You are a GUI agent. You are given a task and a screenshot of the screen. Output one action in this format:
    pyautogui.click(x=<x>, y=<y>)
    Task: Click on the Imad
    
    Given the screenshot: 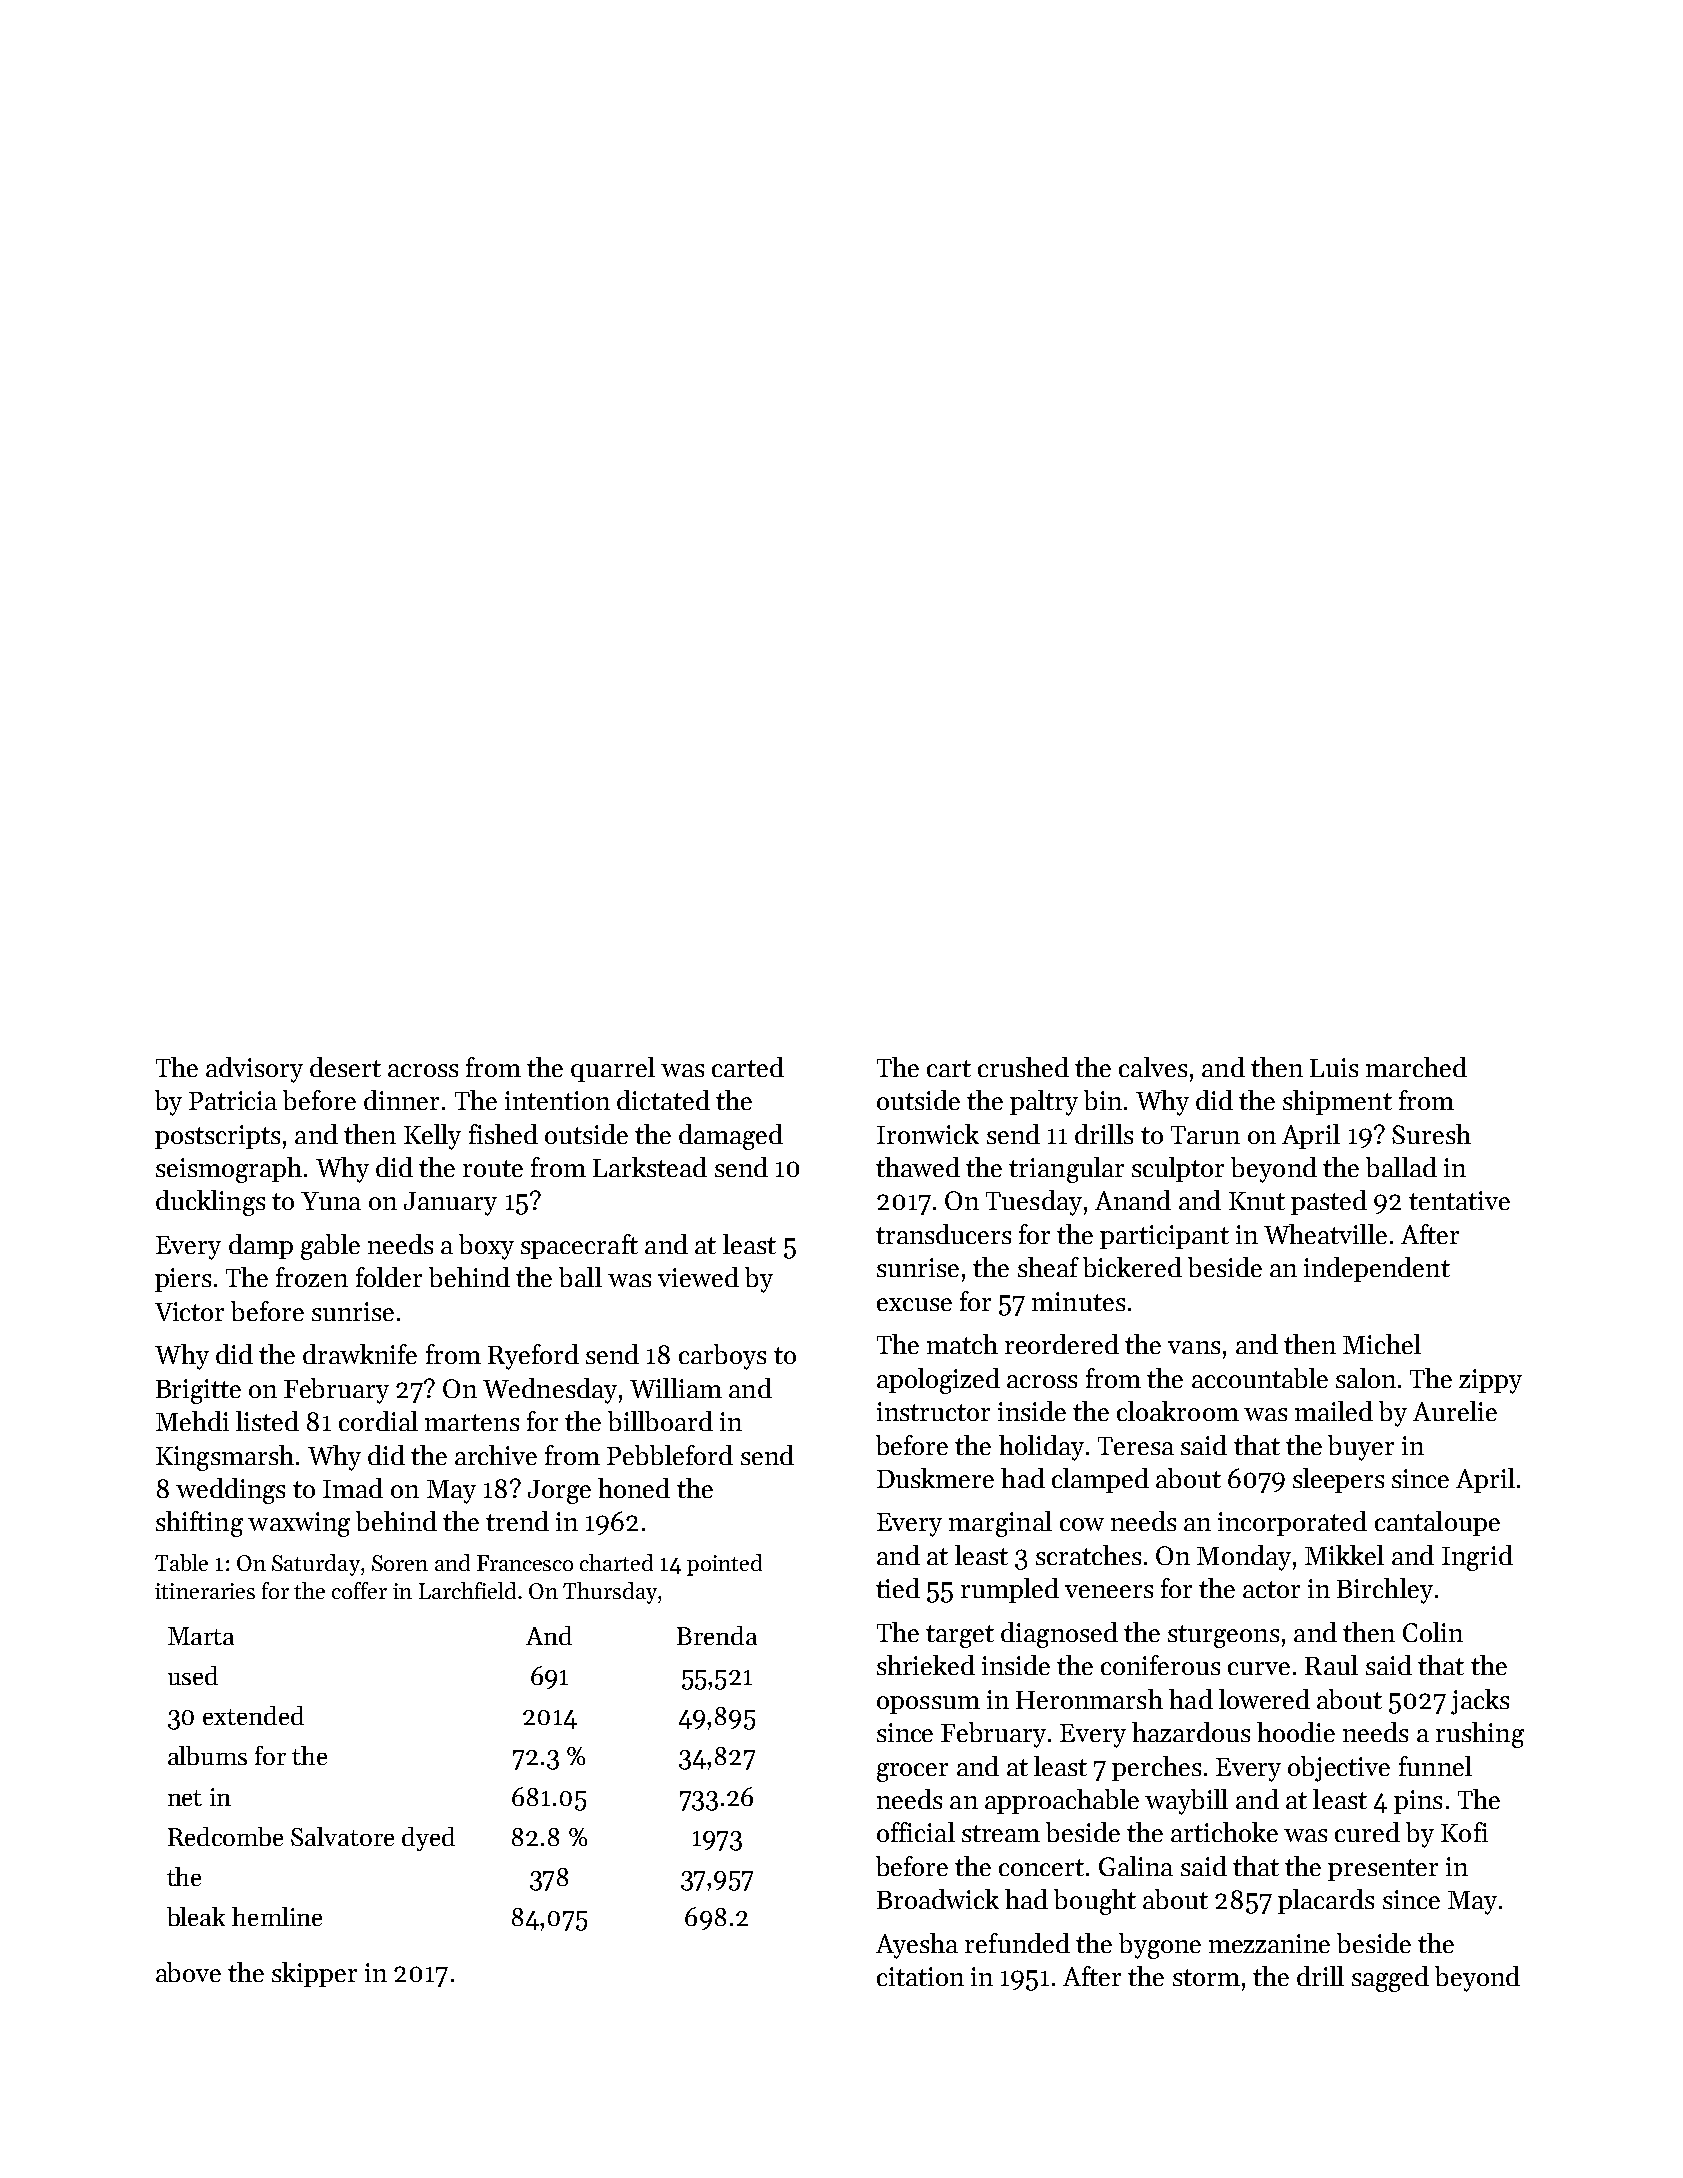 What is the action you would take?
    pyautogui.click(x=353, y=1488)
